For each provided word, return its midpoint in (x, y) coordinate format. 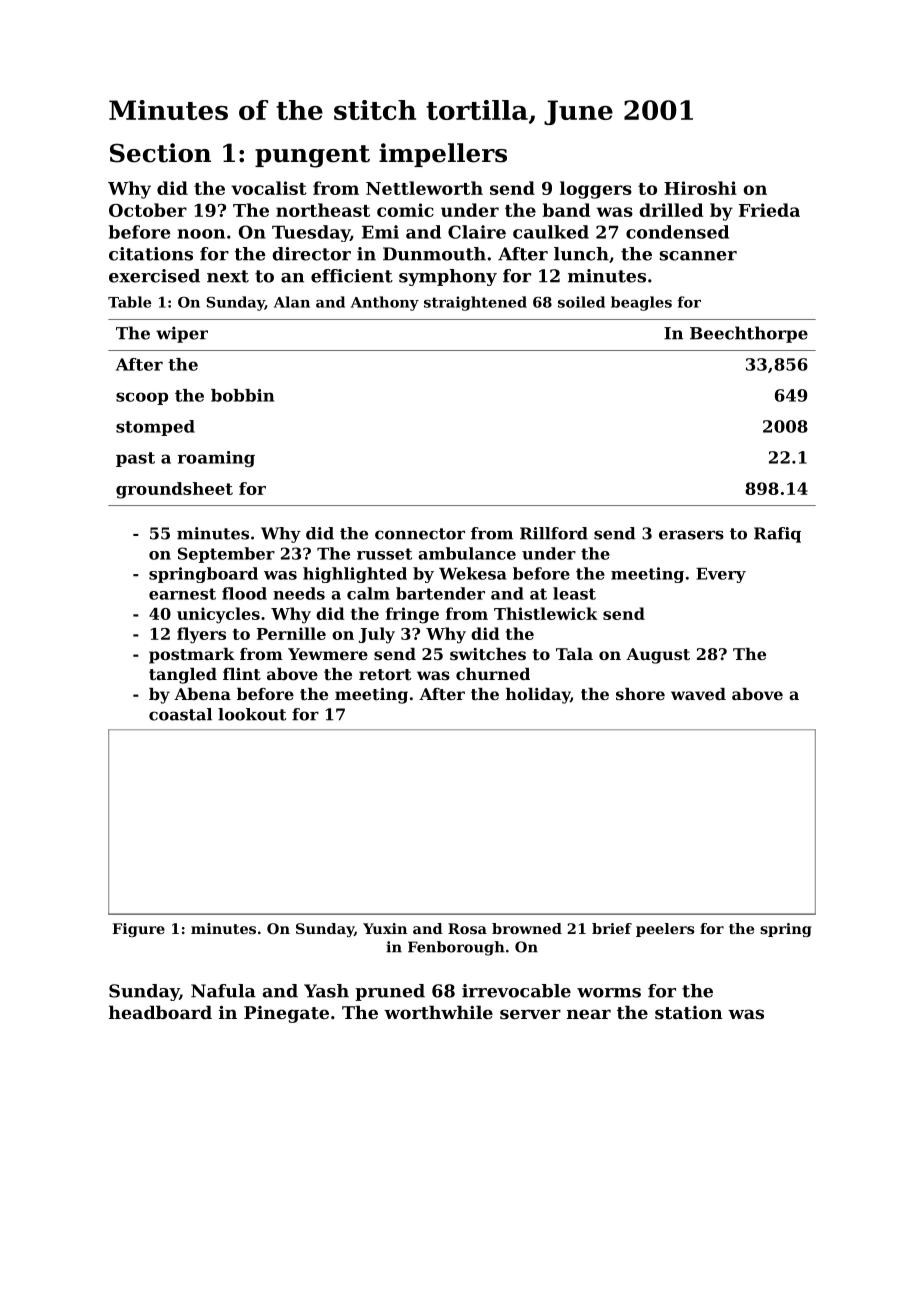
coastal (180, 714)
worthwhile (438, 1012)
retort (385, 674)
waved (698, 694)
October (148, 210)
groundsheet (174, 490)
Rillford (554, 533)
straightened (475, 303)
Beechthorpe (749, 334)
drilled (671, 210)
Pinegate (286, 1014)
